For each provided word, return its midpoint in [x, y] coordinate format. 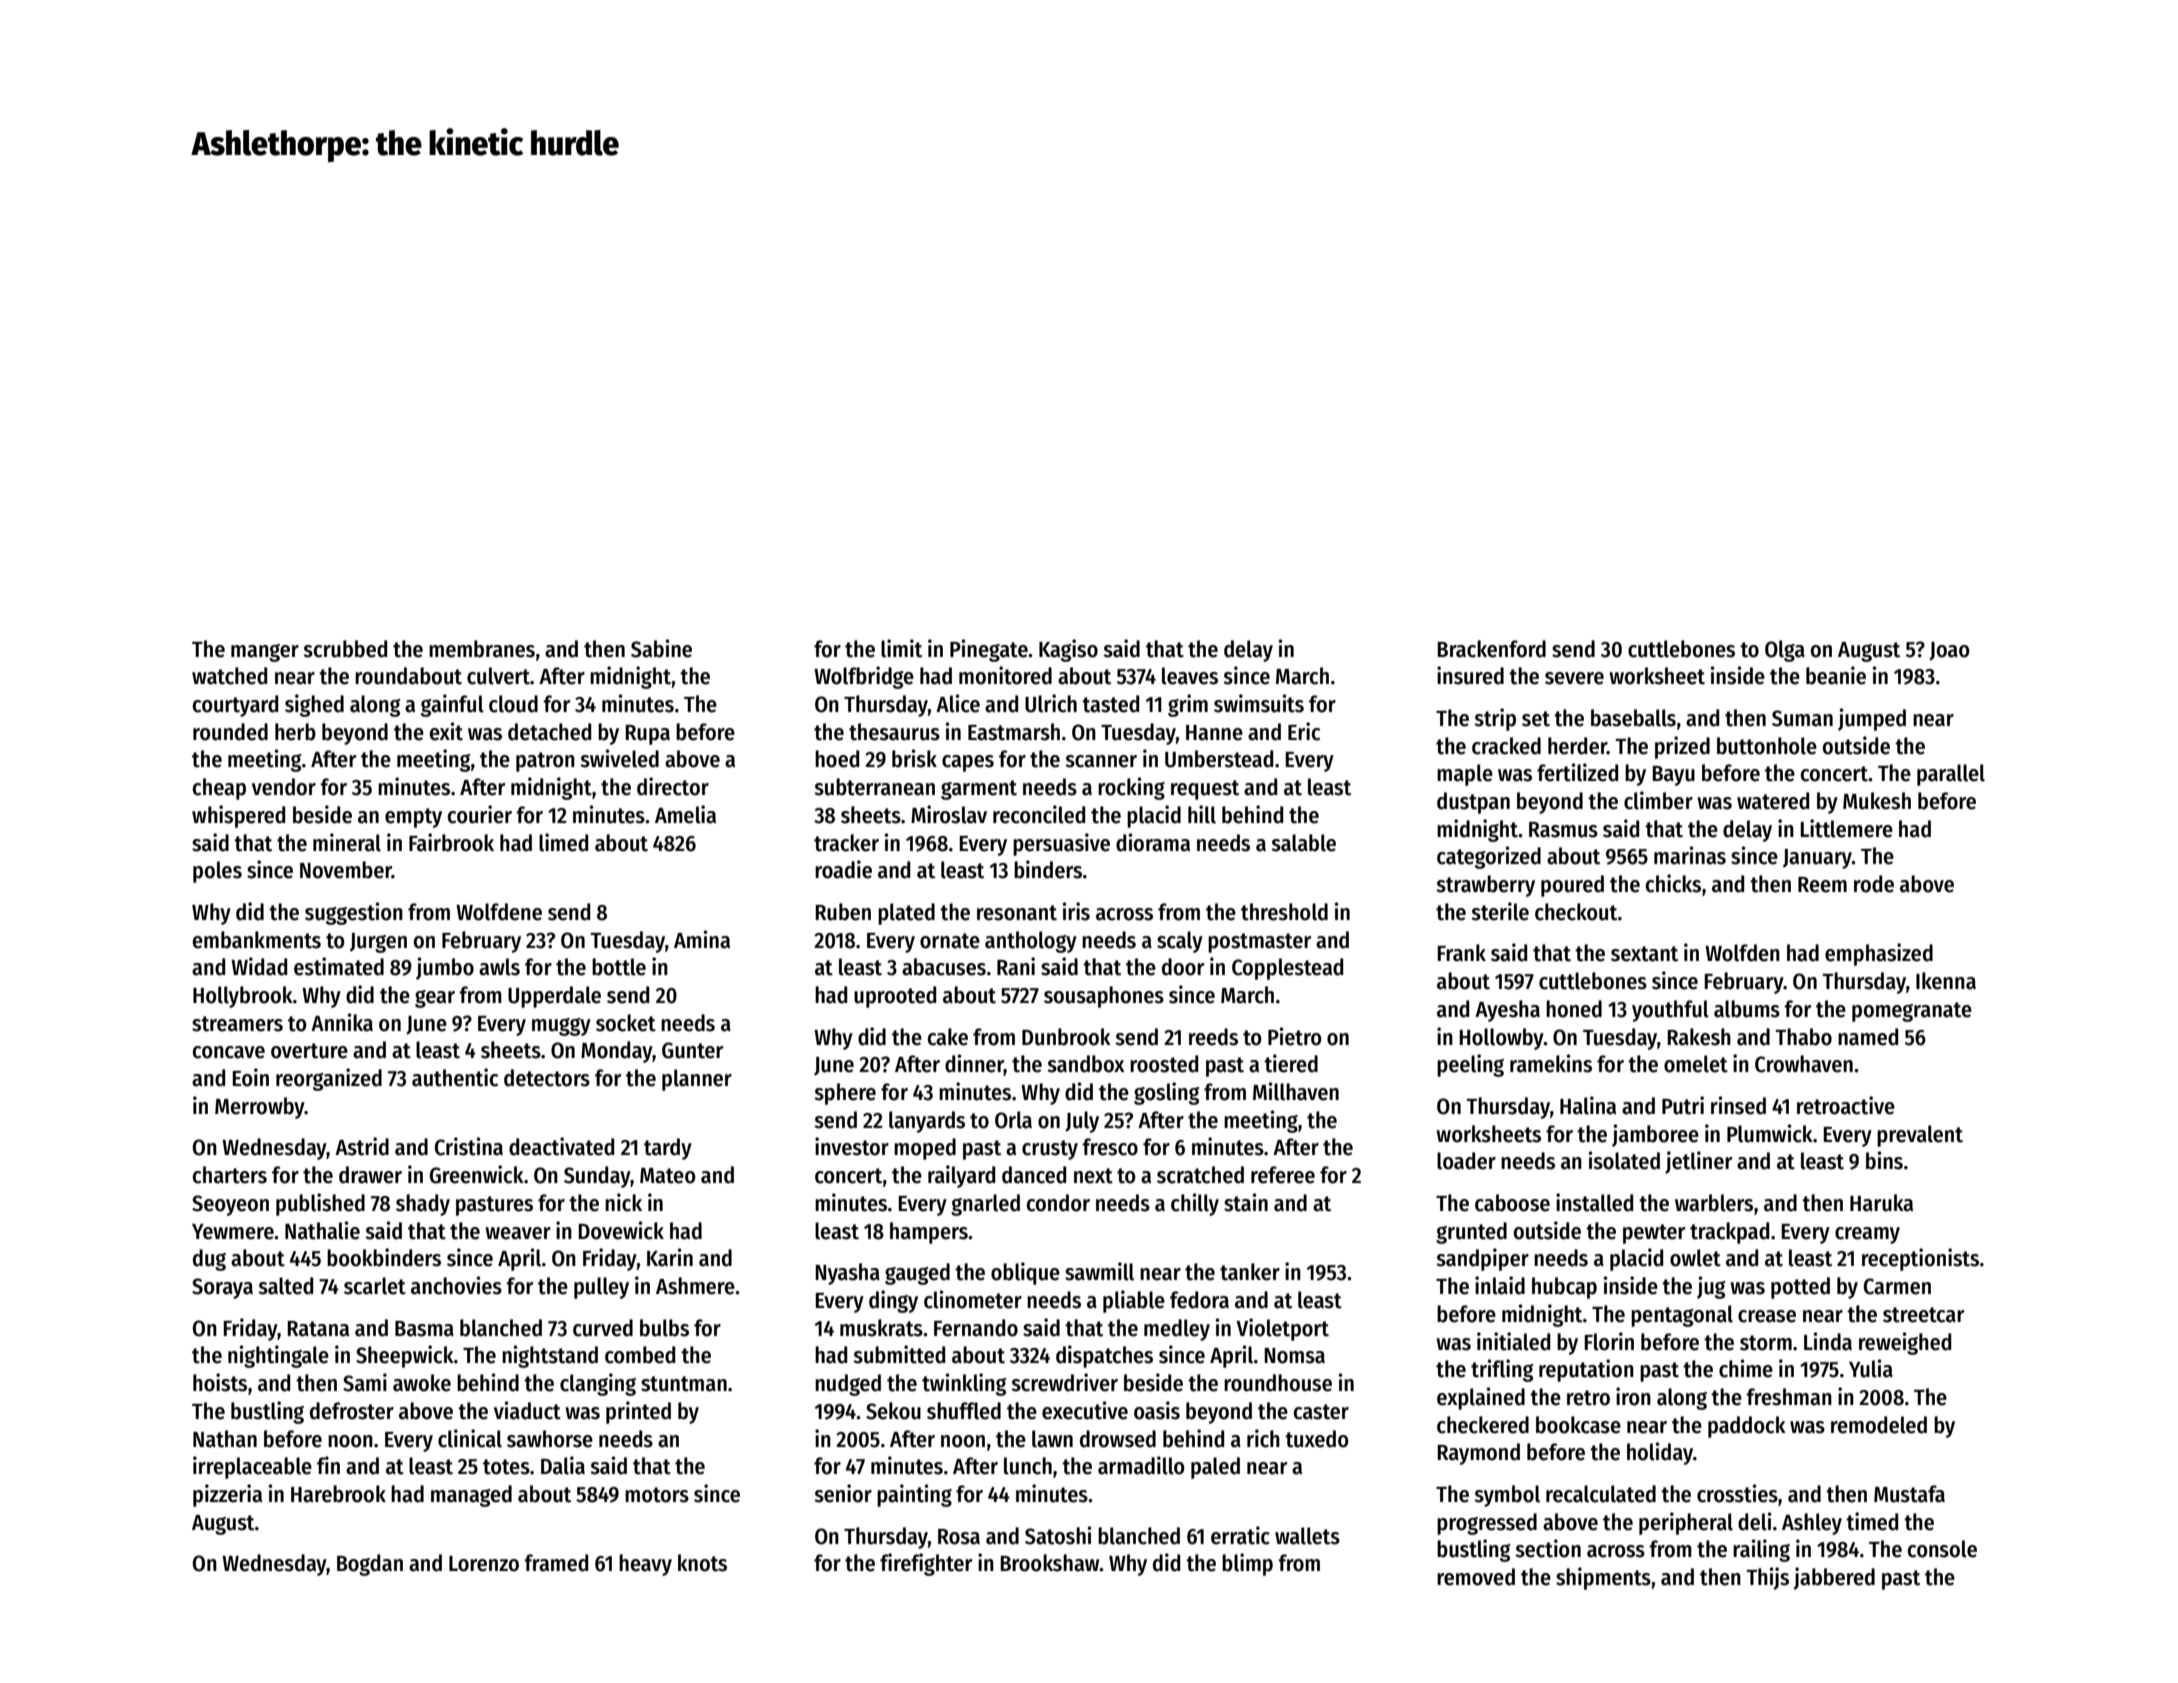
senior [843, 1493]
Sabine [661, 648]
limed [563, 842]
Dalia [563, 1465]
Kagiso [1068, 650]
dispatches [1104, 1356]
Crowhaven [1804, 1064]
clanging [598, 1384]
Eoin [250, 1077]
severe [1574, 678]
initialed [1513, 1341]
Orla [1013, 1120]
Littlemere [1846, 828]
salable [1303, 843]
